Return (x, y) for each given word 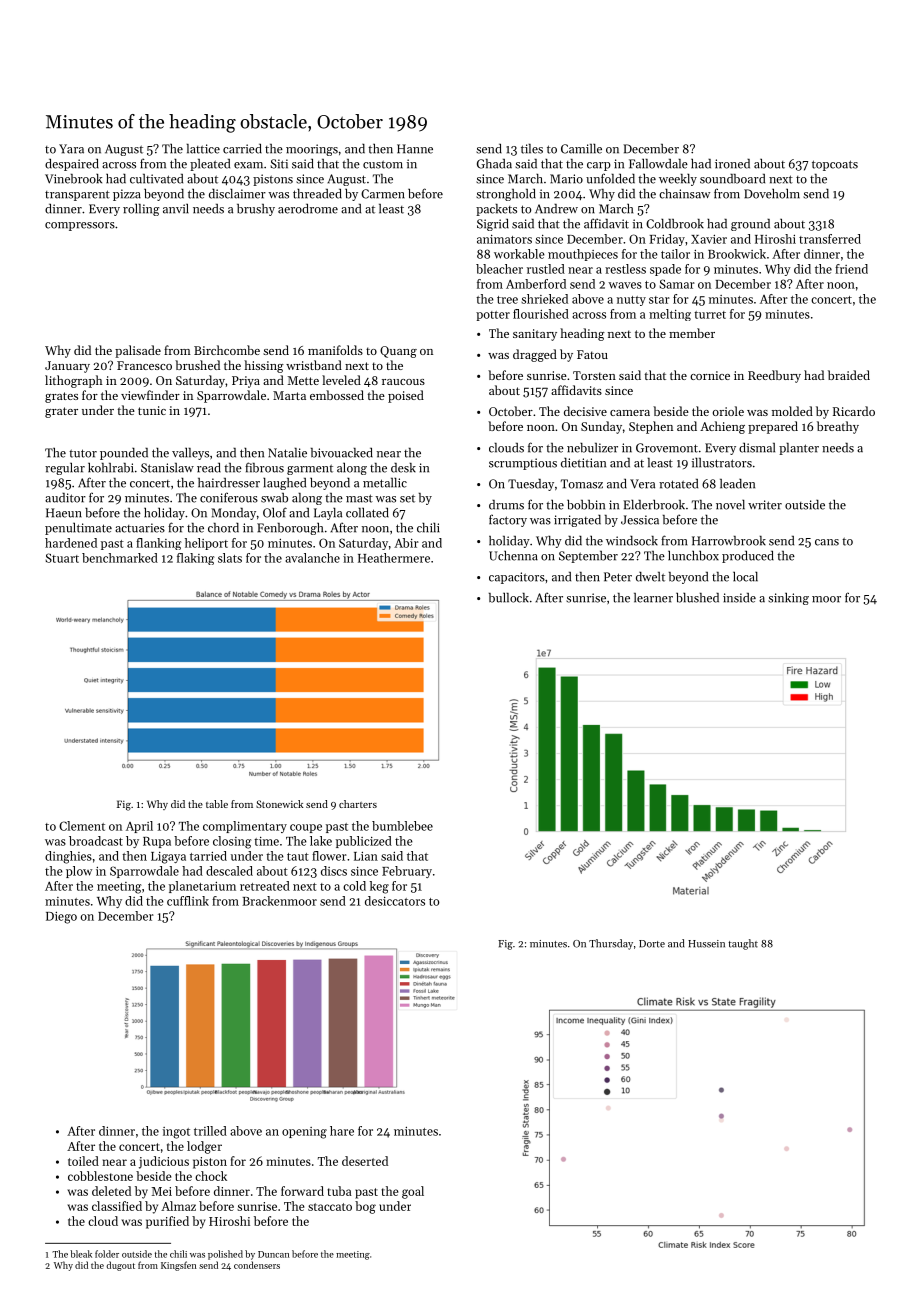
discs (334, 871)
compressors (80, 226)
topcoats (835, 165)
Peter (618, 577)
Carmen (383, 194)
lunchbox (693, 556)
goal (413, 1192)
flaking (195, 559)
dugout (120, 1266)
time (266, 841)
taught (743, 944)
